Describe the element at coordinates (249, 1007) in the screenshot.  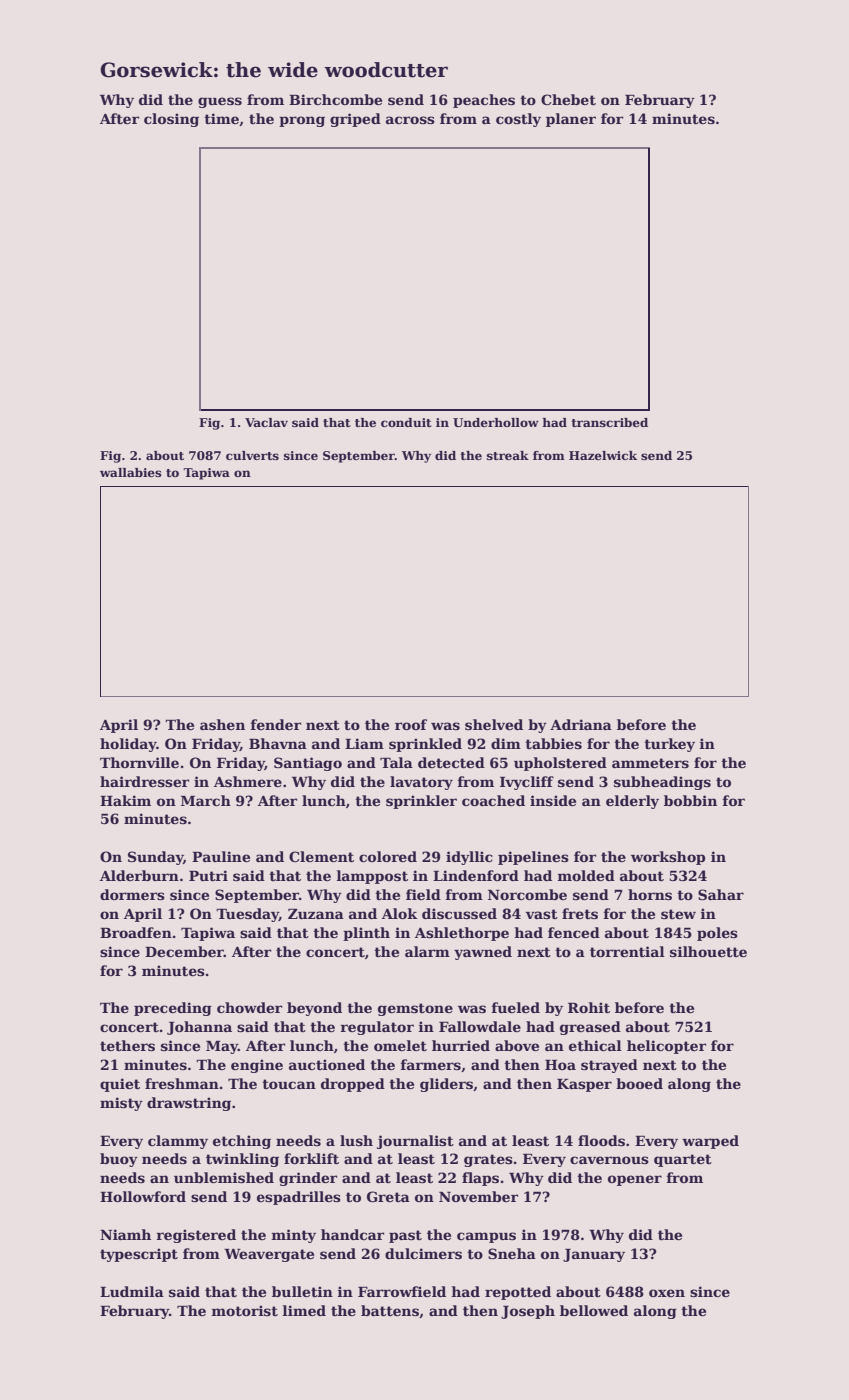
I see `chowder` at that location.
